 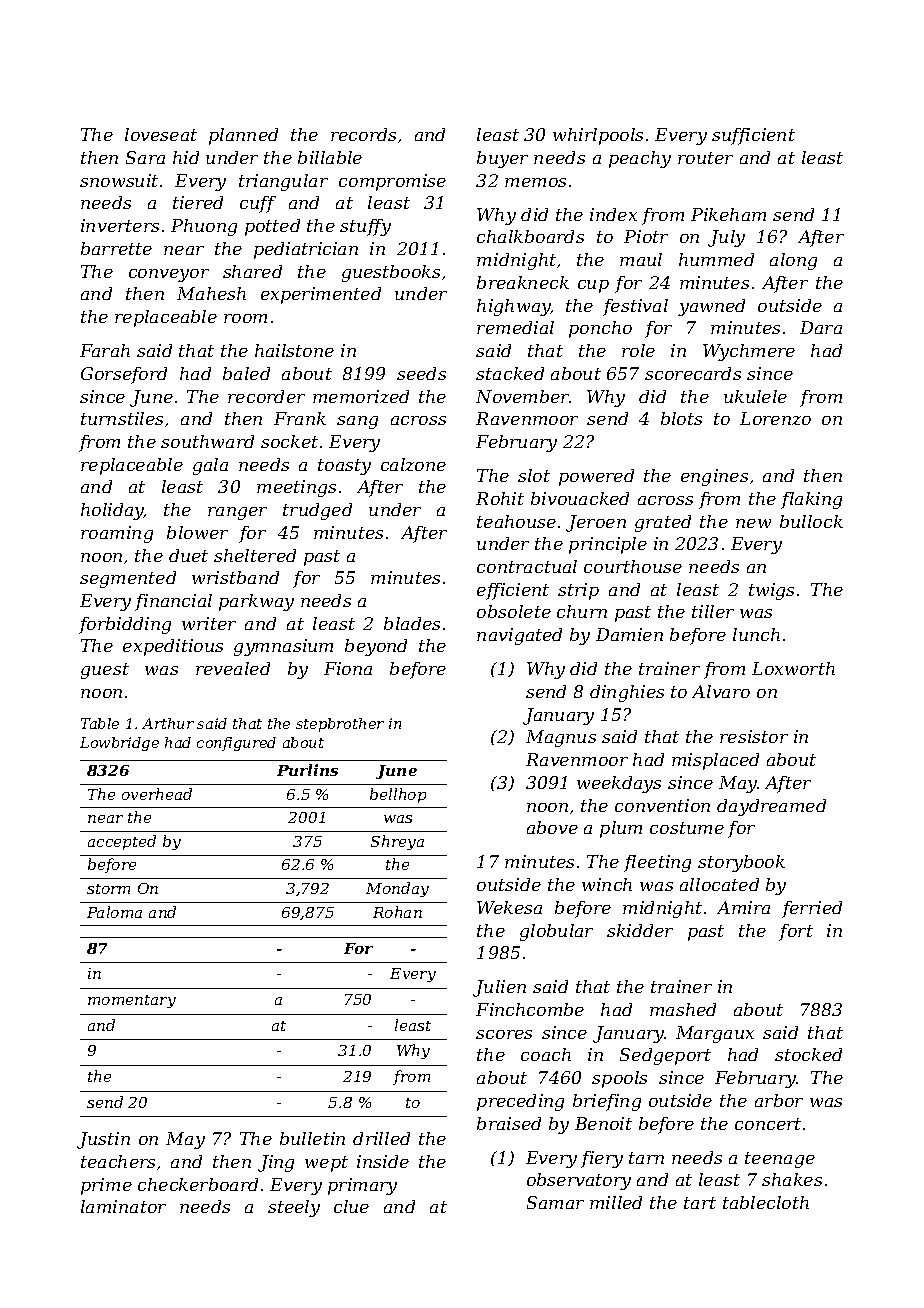 I want to click on November, so click(x=523, y=396).
